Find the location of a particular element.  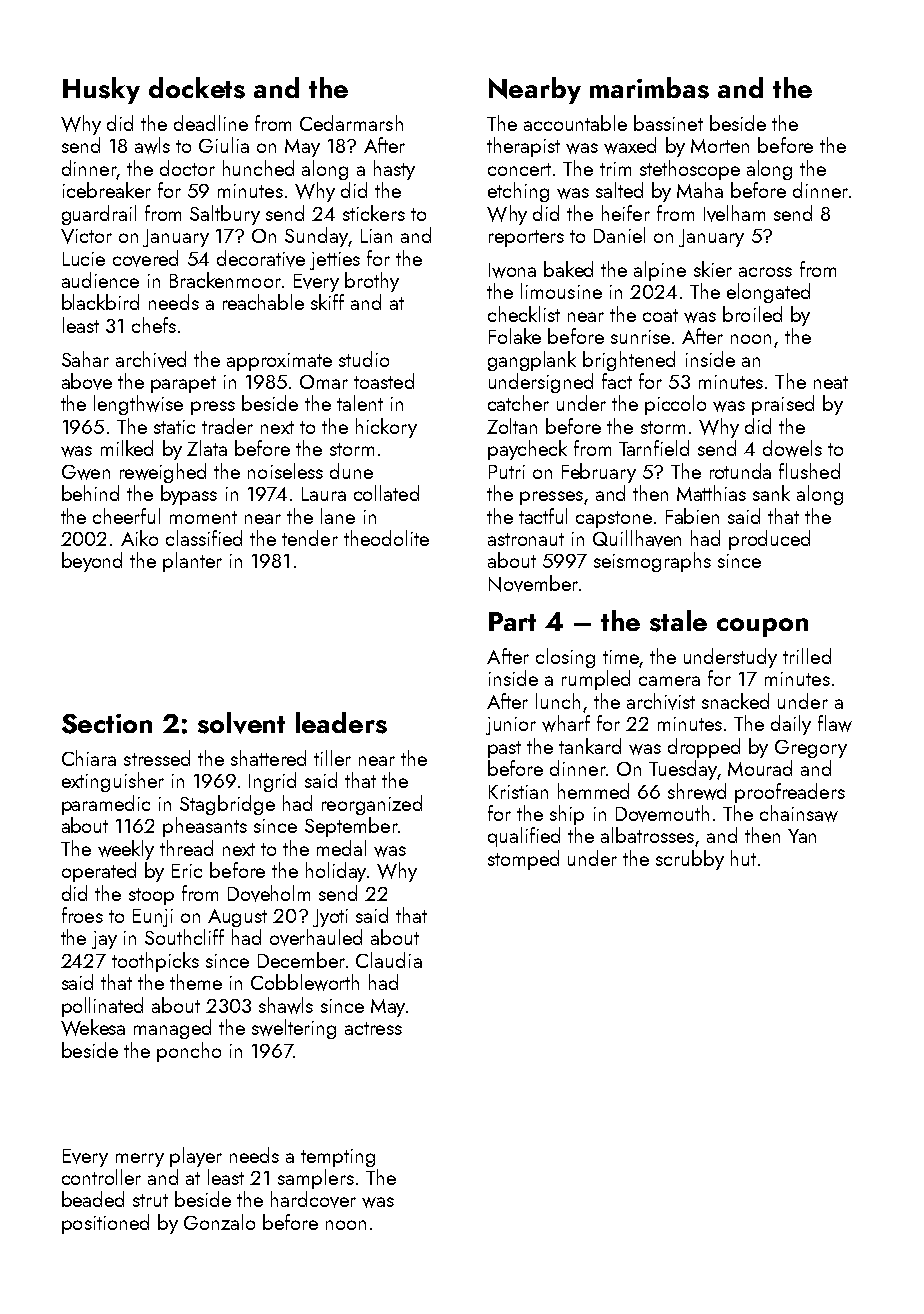

dockets is located at coordinates (197, 88).
